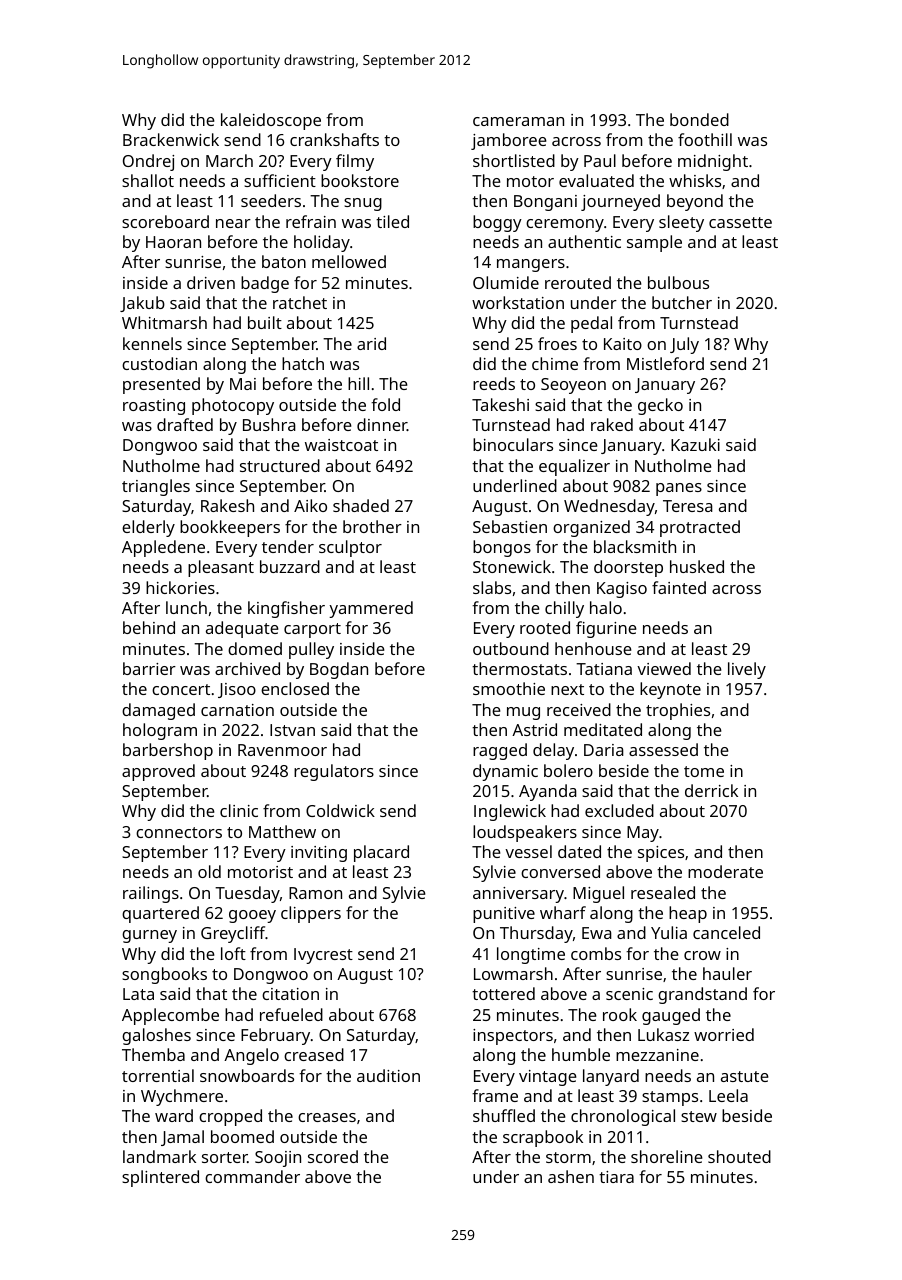 The width and height of the screenshot is (902, 1280). What do you see at coordinates (243, 384) in the screenshot?
I see `Mai` at bounding box center [243, 384].
